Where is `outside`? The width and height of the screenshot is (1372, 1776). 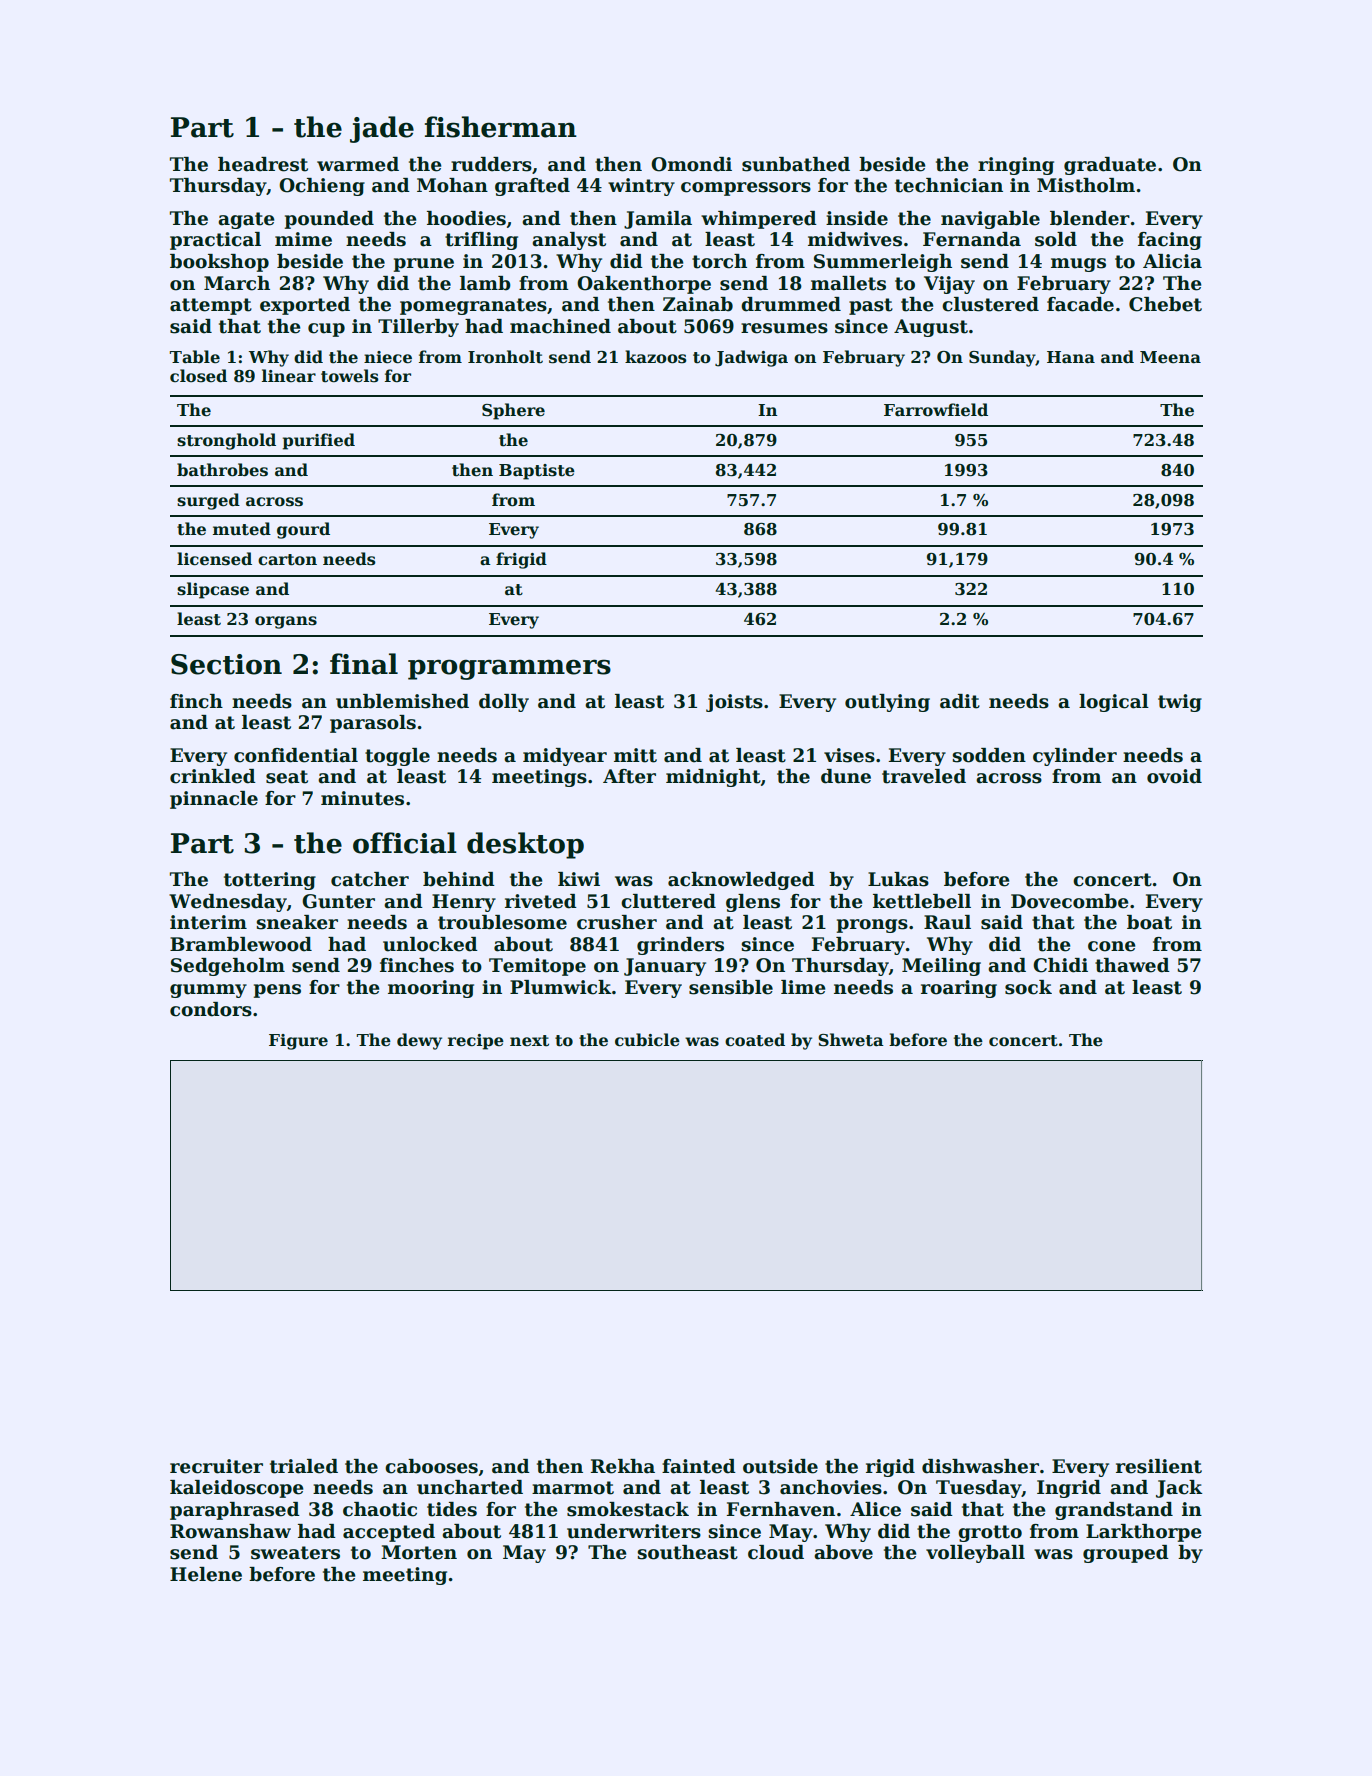 outside is located at coordinates (780, 1466).
